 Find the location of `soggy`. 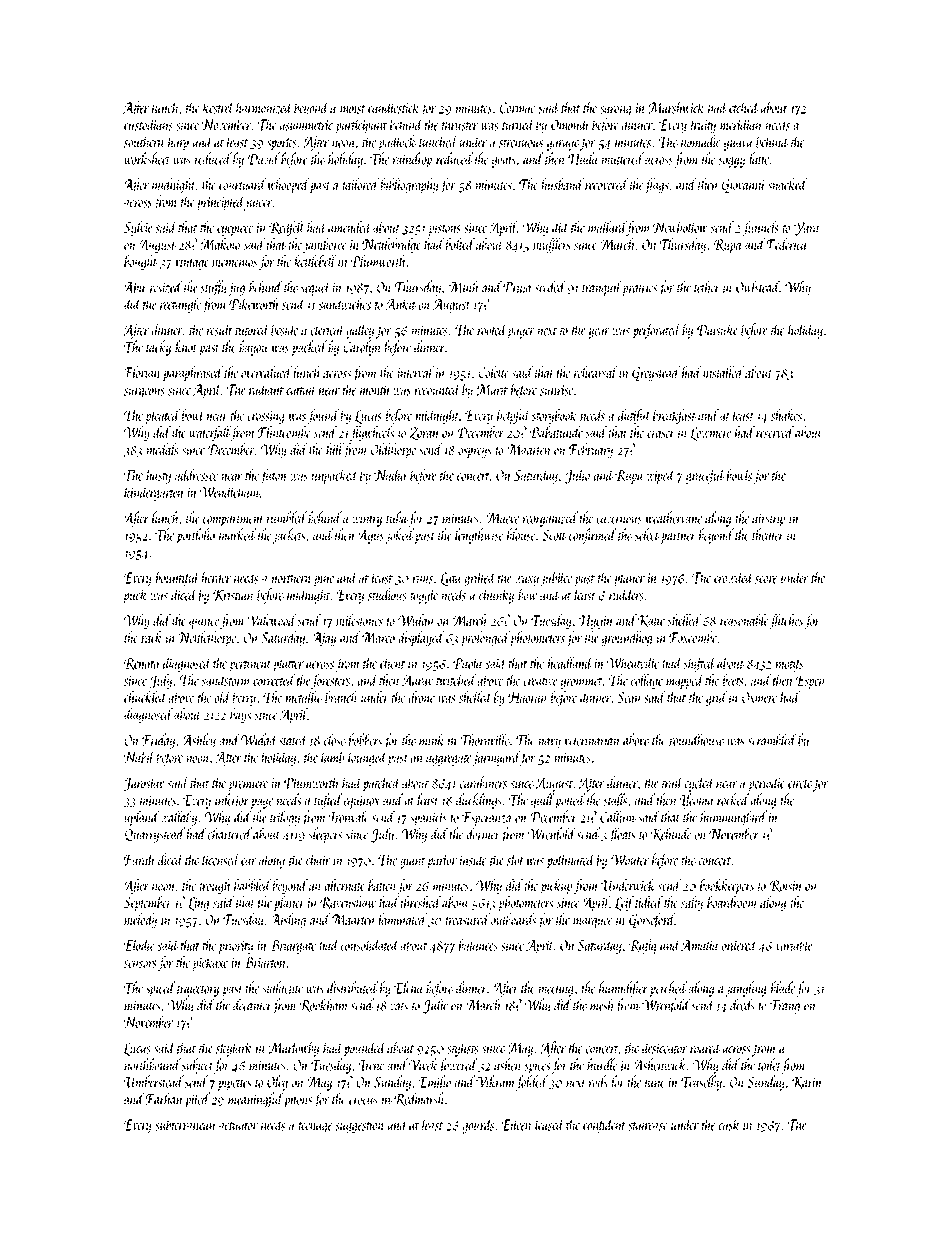

soggy is located at coordinates (732, 162).
